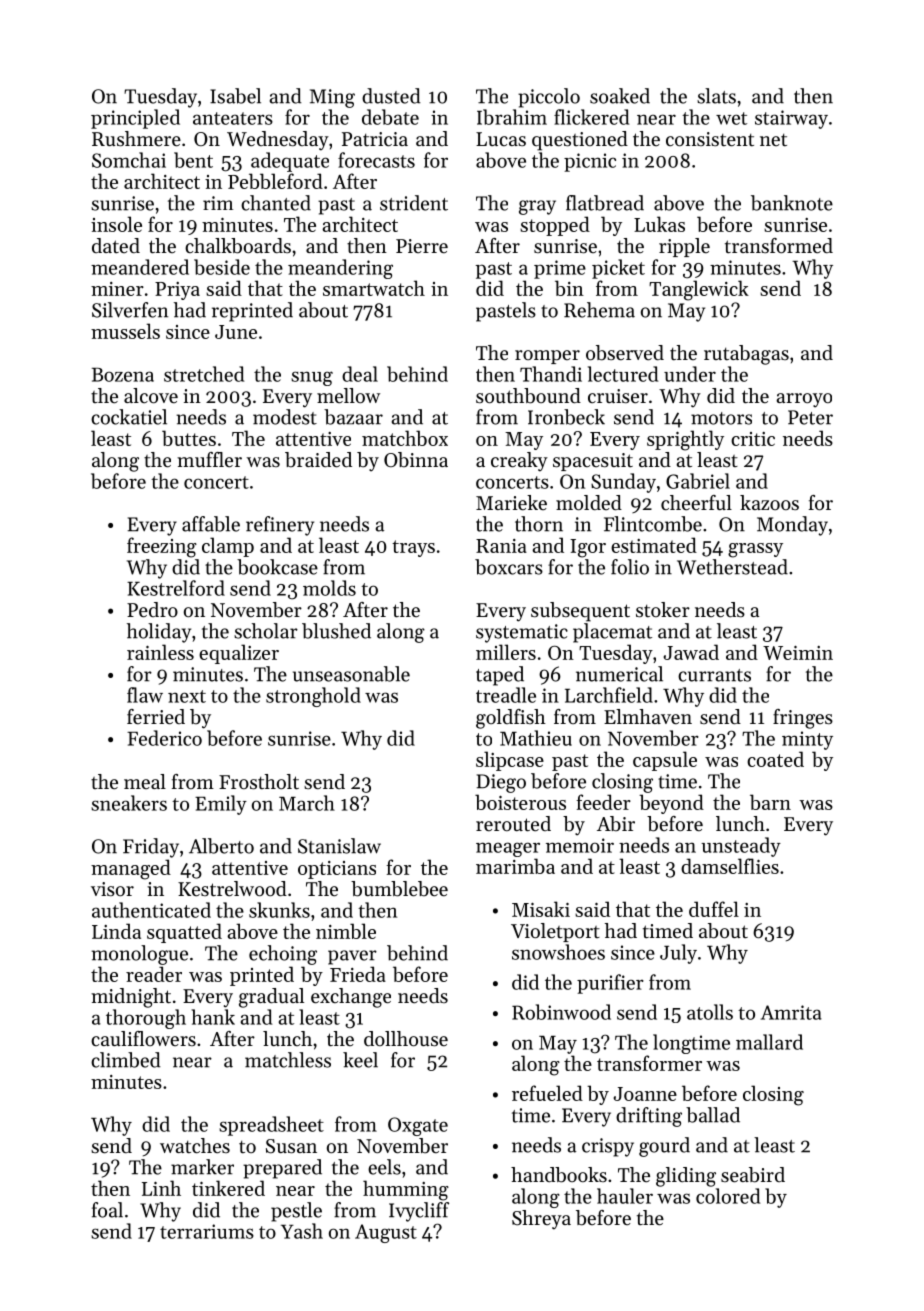 This page has width=924, height=1311. I want to click on millers, so click(506, 652).
